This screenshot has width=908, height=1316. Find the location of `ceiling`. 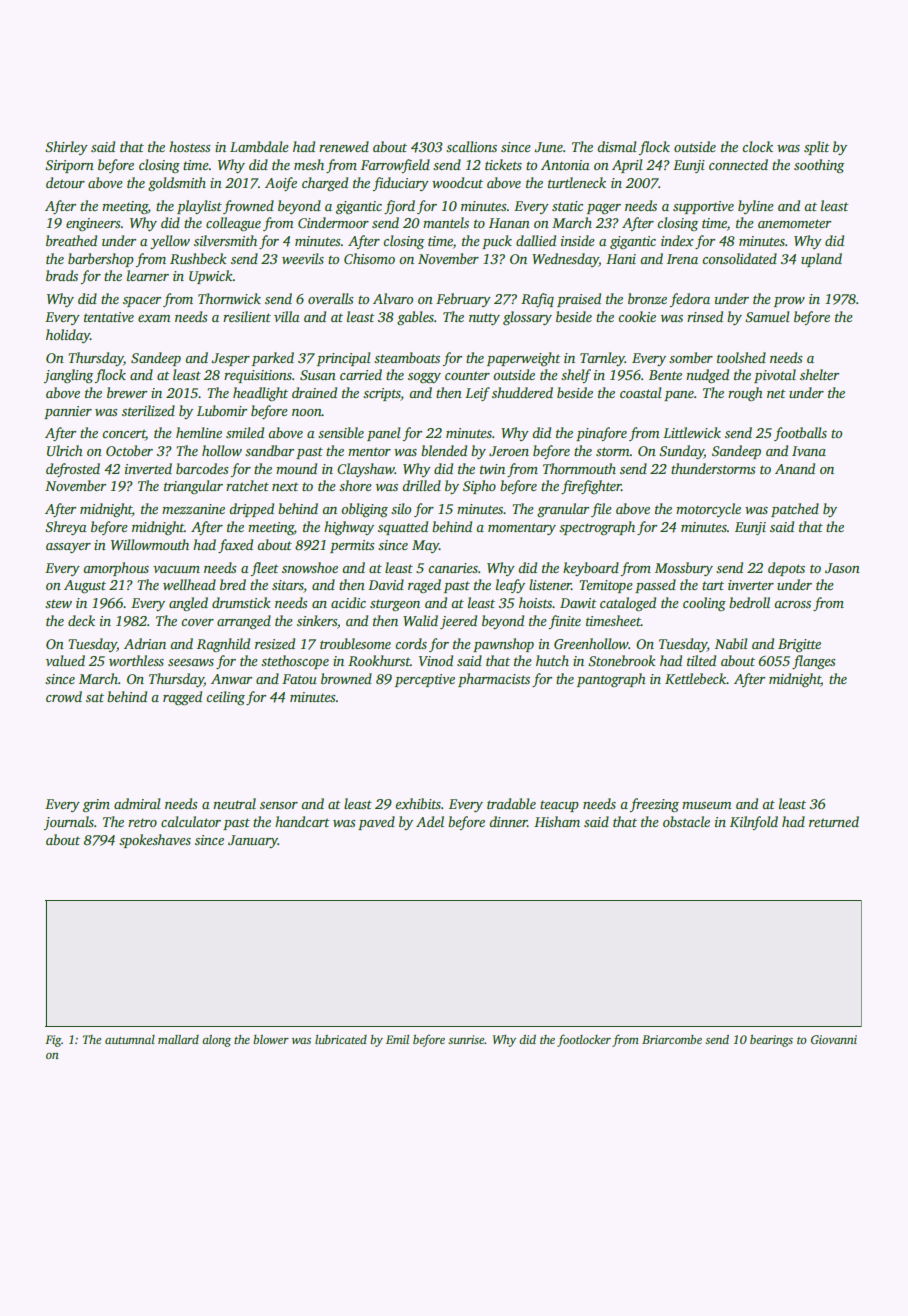

ceiling is located at coordinates (225, 698).
